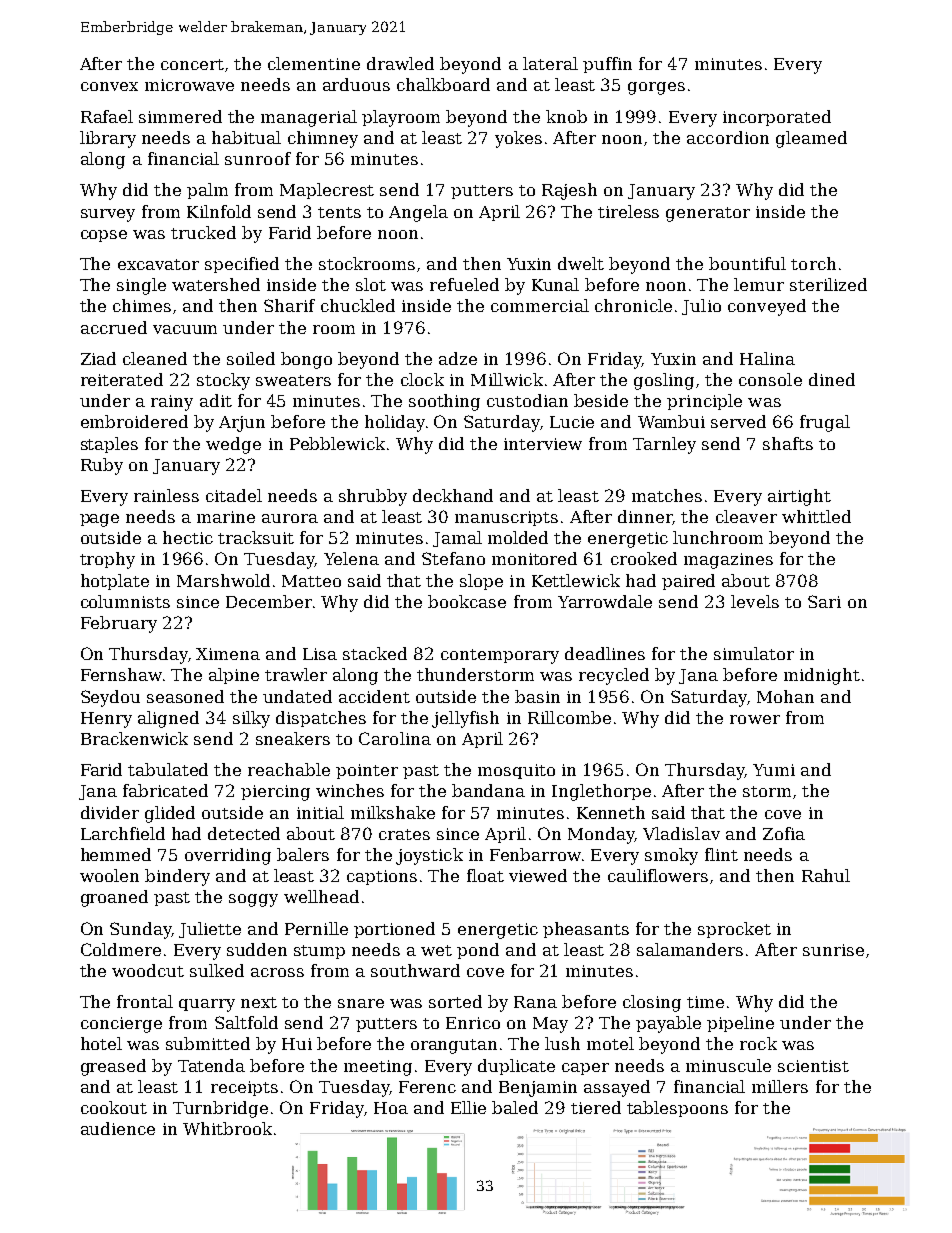  Describe the element at coordinates (293, 738) in the screenshot. I see `sneakers` at that location.
